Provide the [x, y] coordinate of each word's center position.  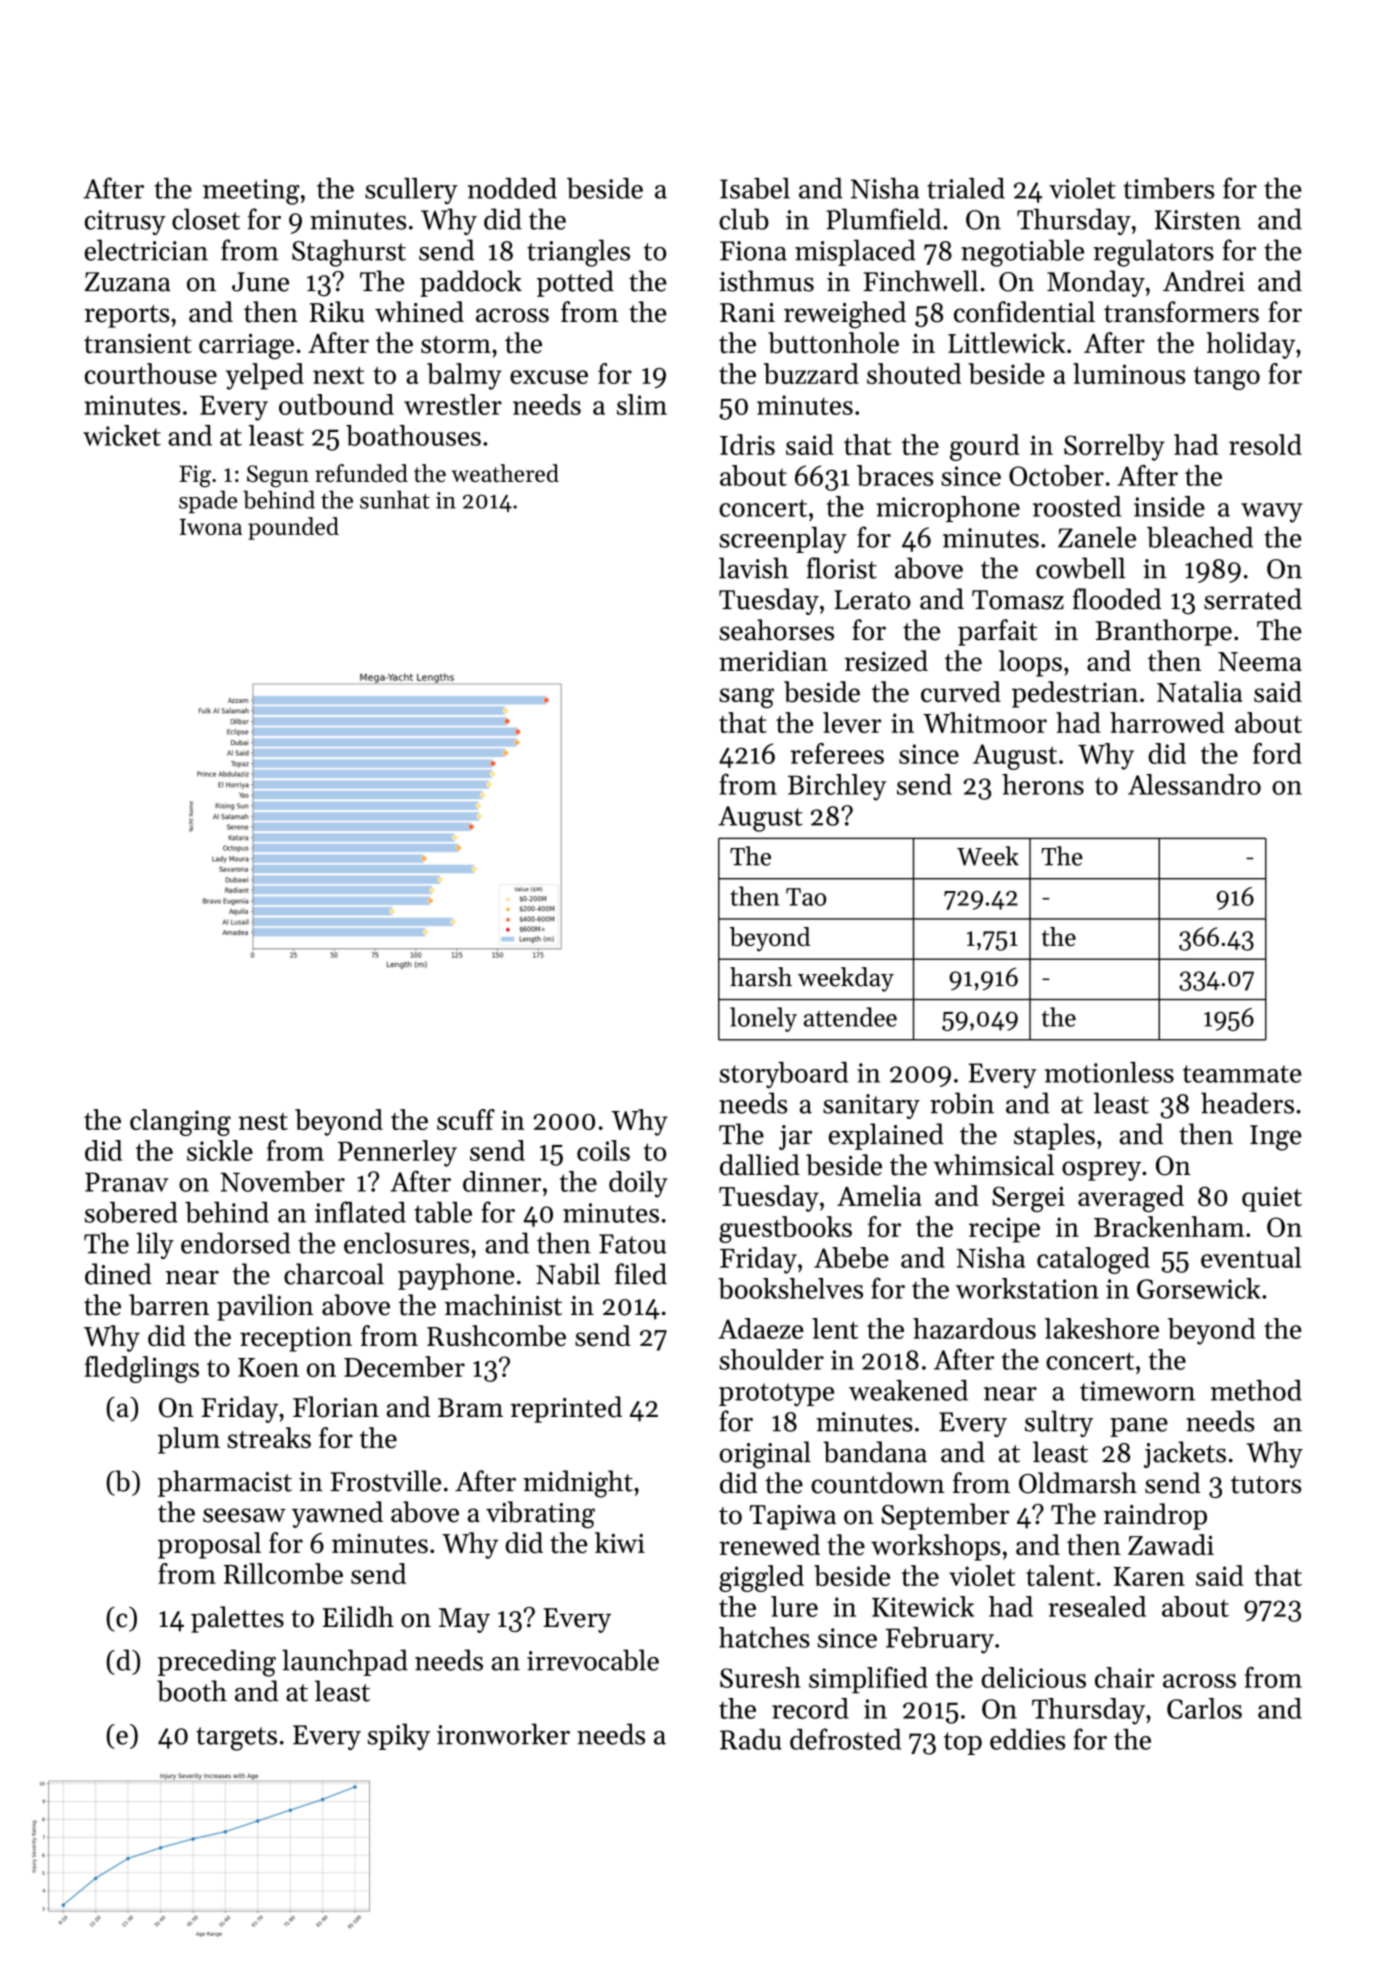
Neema [1260, 661]
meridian [773, 660]
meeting [251, 192]
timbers [1168, 188]
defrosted [845, 1739]
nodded [512, 188]
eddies [1027, 1739]
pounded [293, 528]
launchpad [345, 1662]
